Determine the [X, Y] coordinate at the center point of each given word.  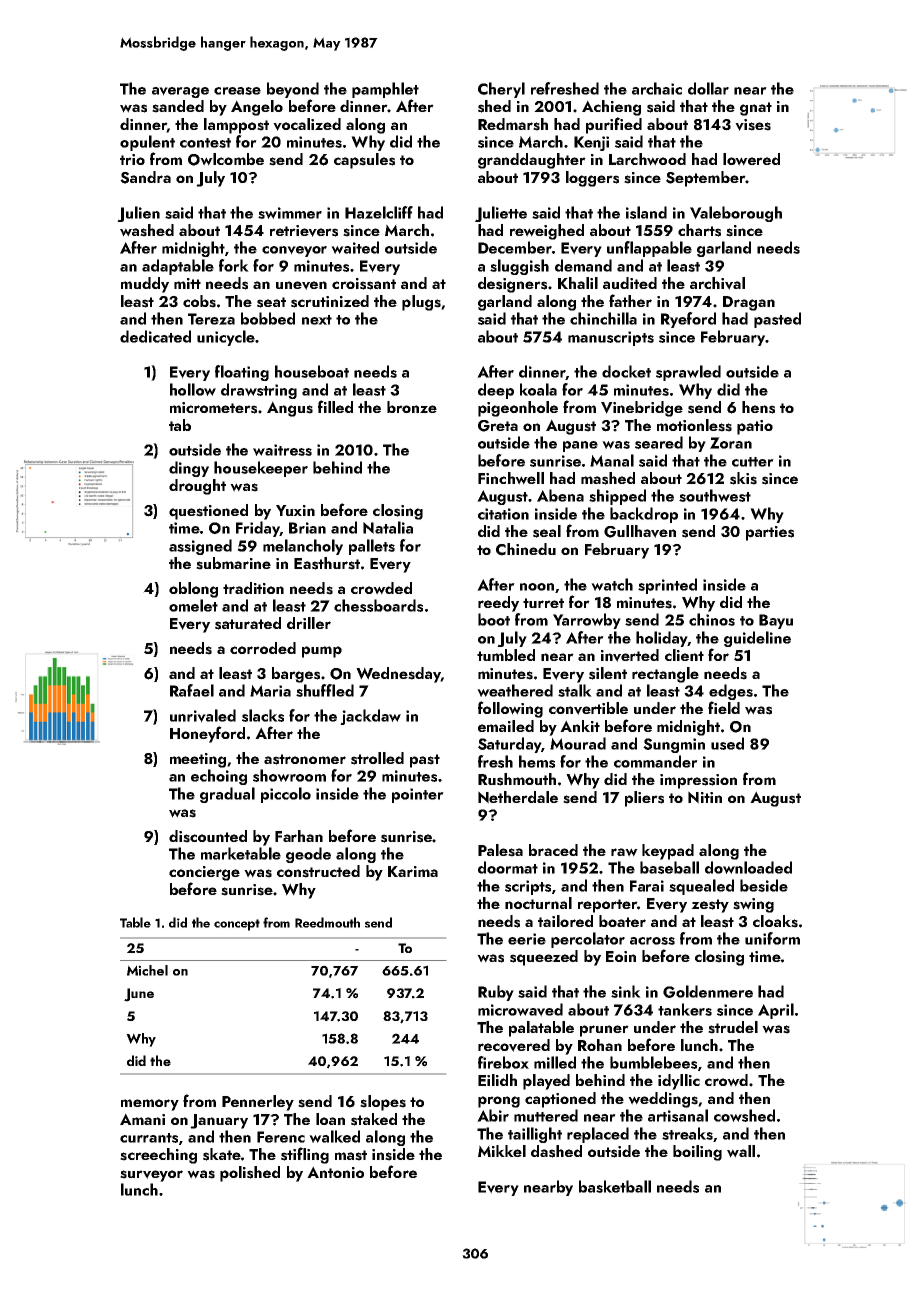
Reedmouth [327, 922]
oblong [193, 590]
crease [237, 91]
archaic [657, 88]
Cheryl [501, 90]
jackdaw [370, 717]
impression [698, 781]
